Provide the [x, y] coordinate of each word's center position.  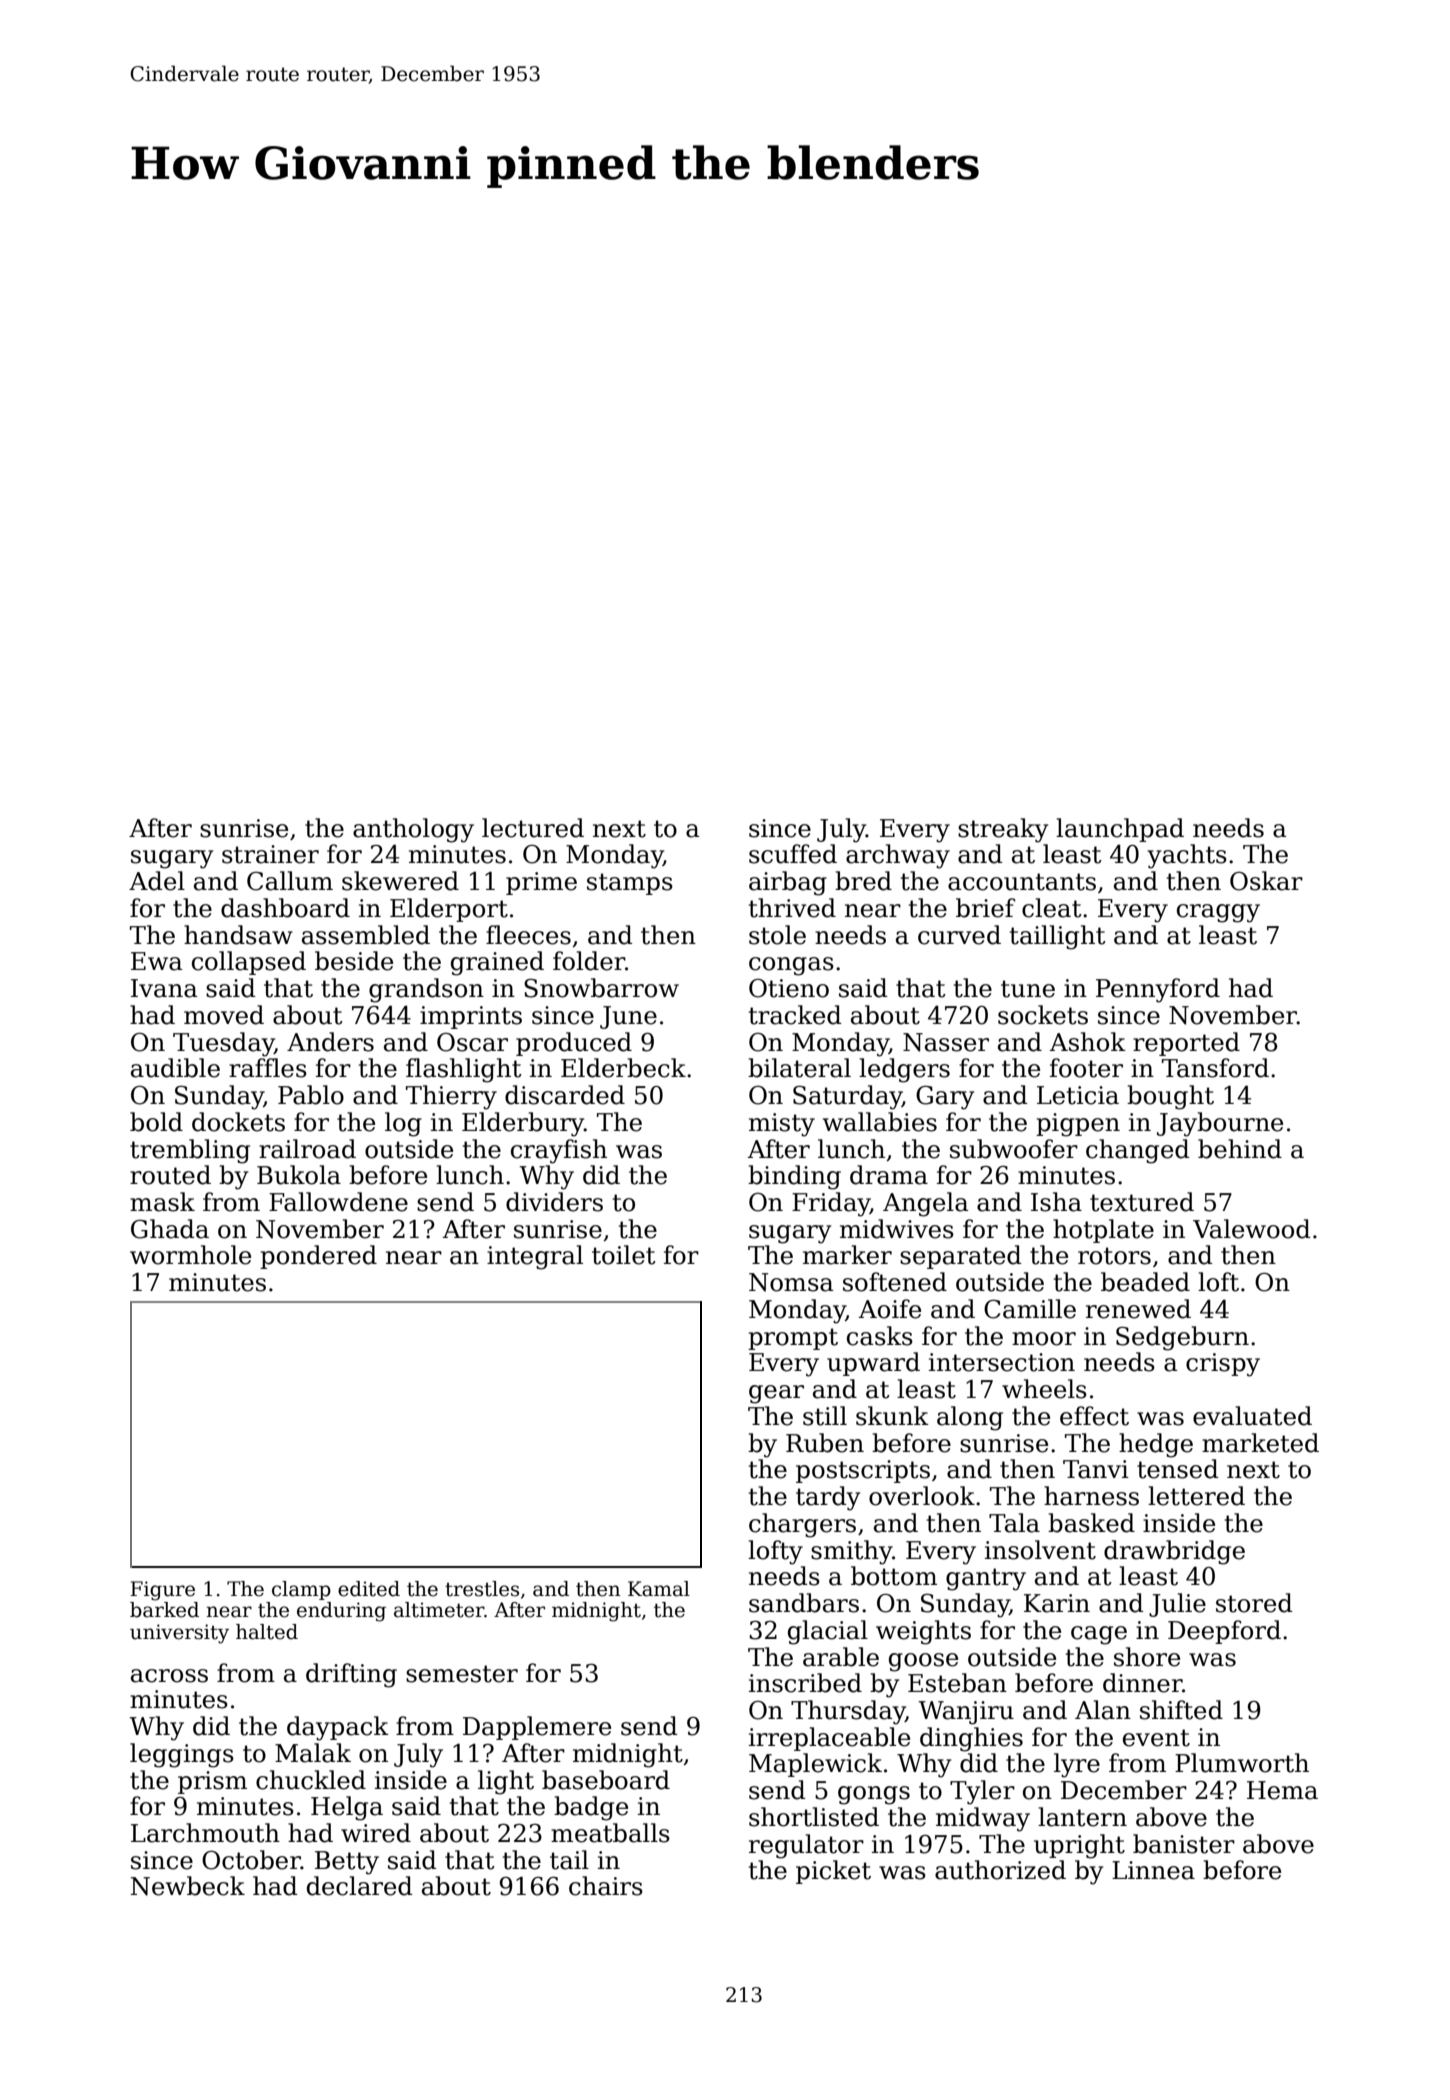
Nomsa [791, 1282]
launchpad [1120, 830]
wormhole [190, 1255]
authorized [1000, 1870]
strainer [270, 854]
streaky [1003, 830]
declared [360, 1886]
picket [833, 1872]
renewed [1138, 1309]
